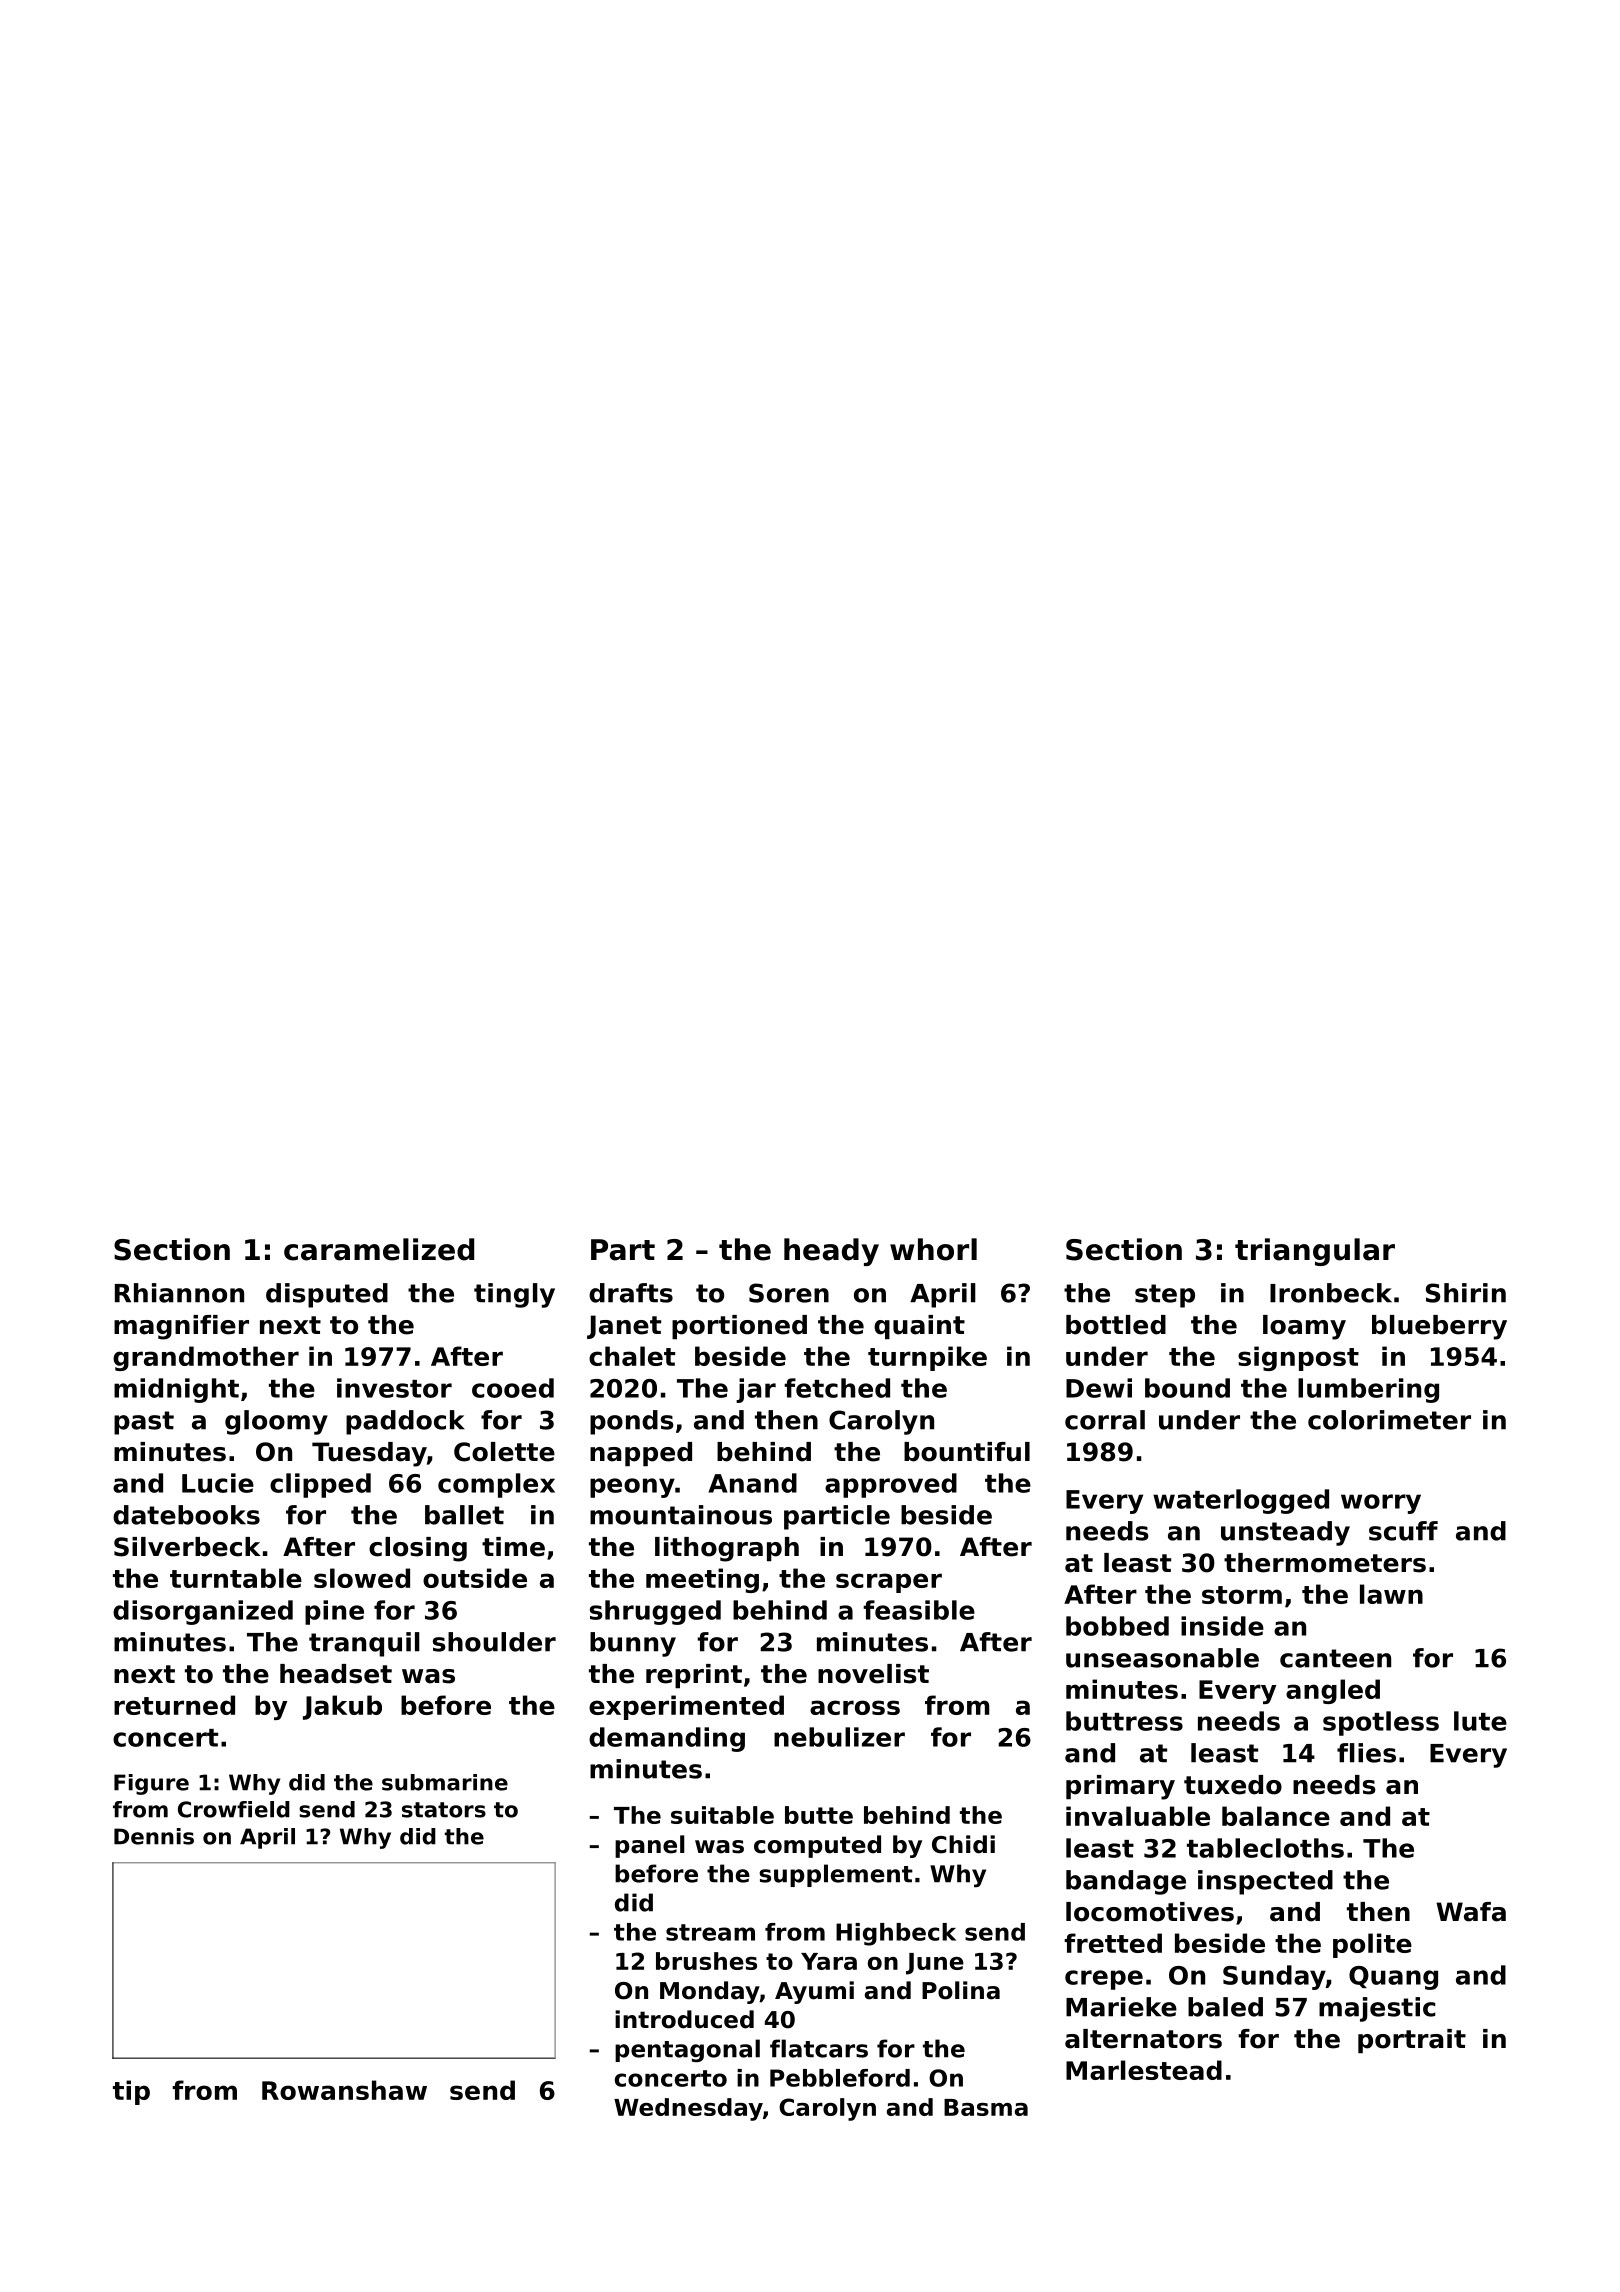 This screenshot has height=2292, width=1620. I want to click on caramelized, so click(379, 1249).
